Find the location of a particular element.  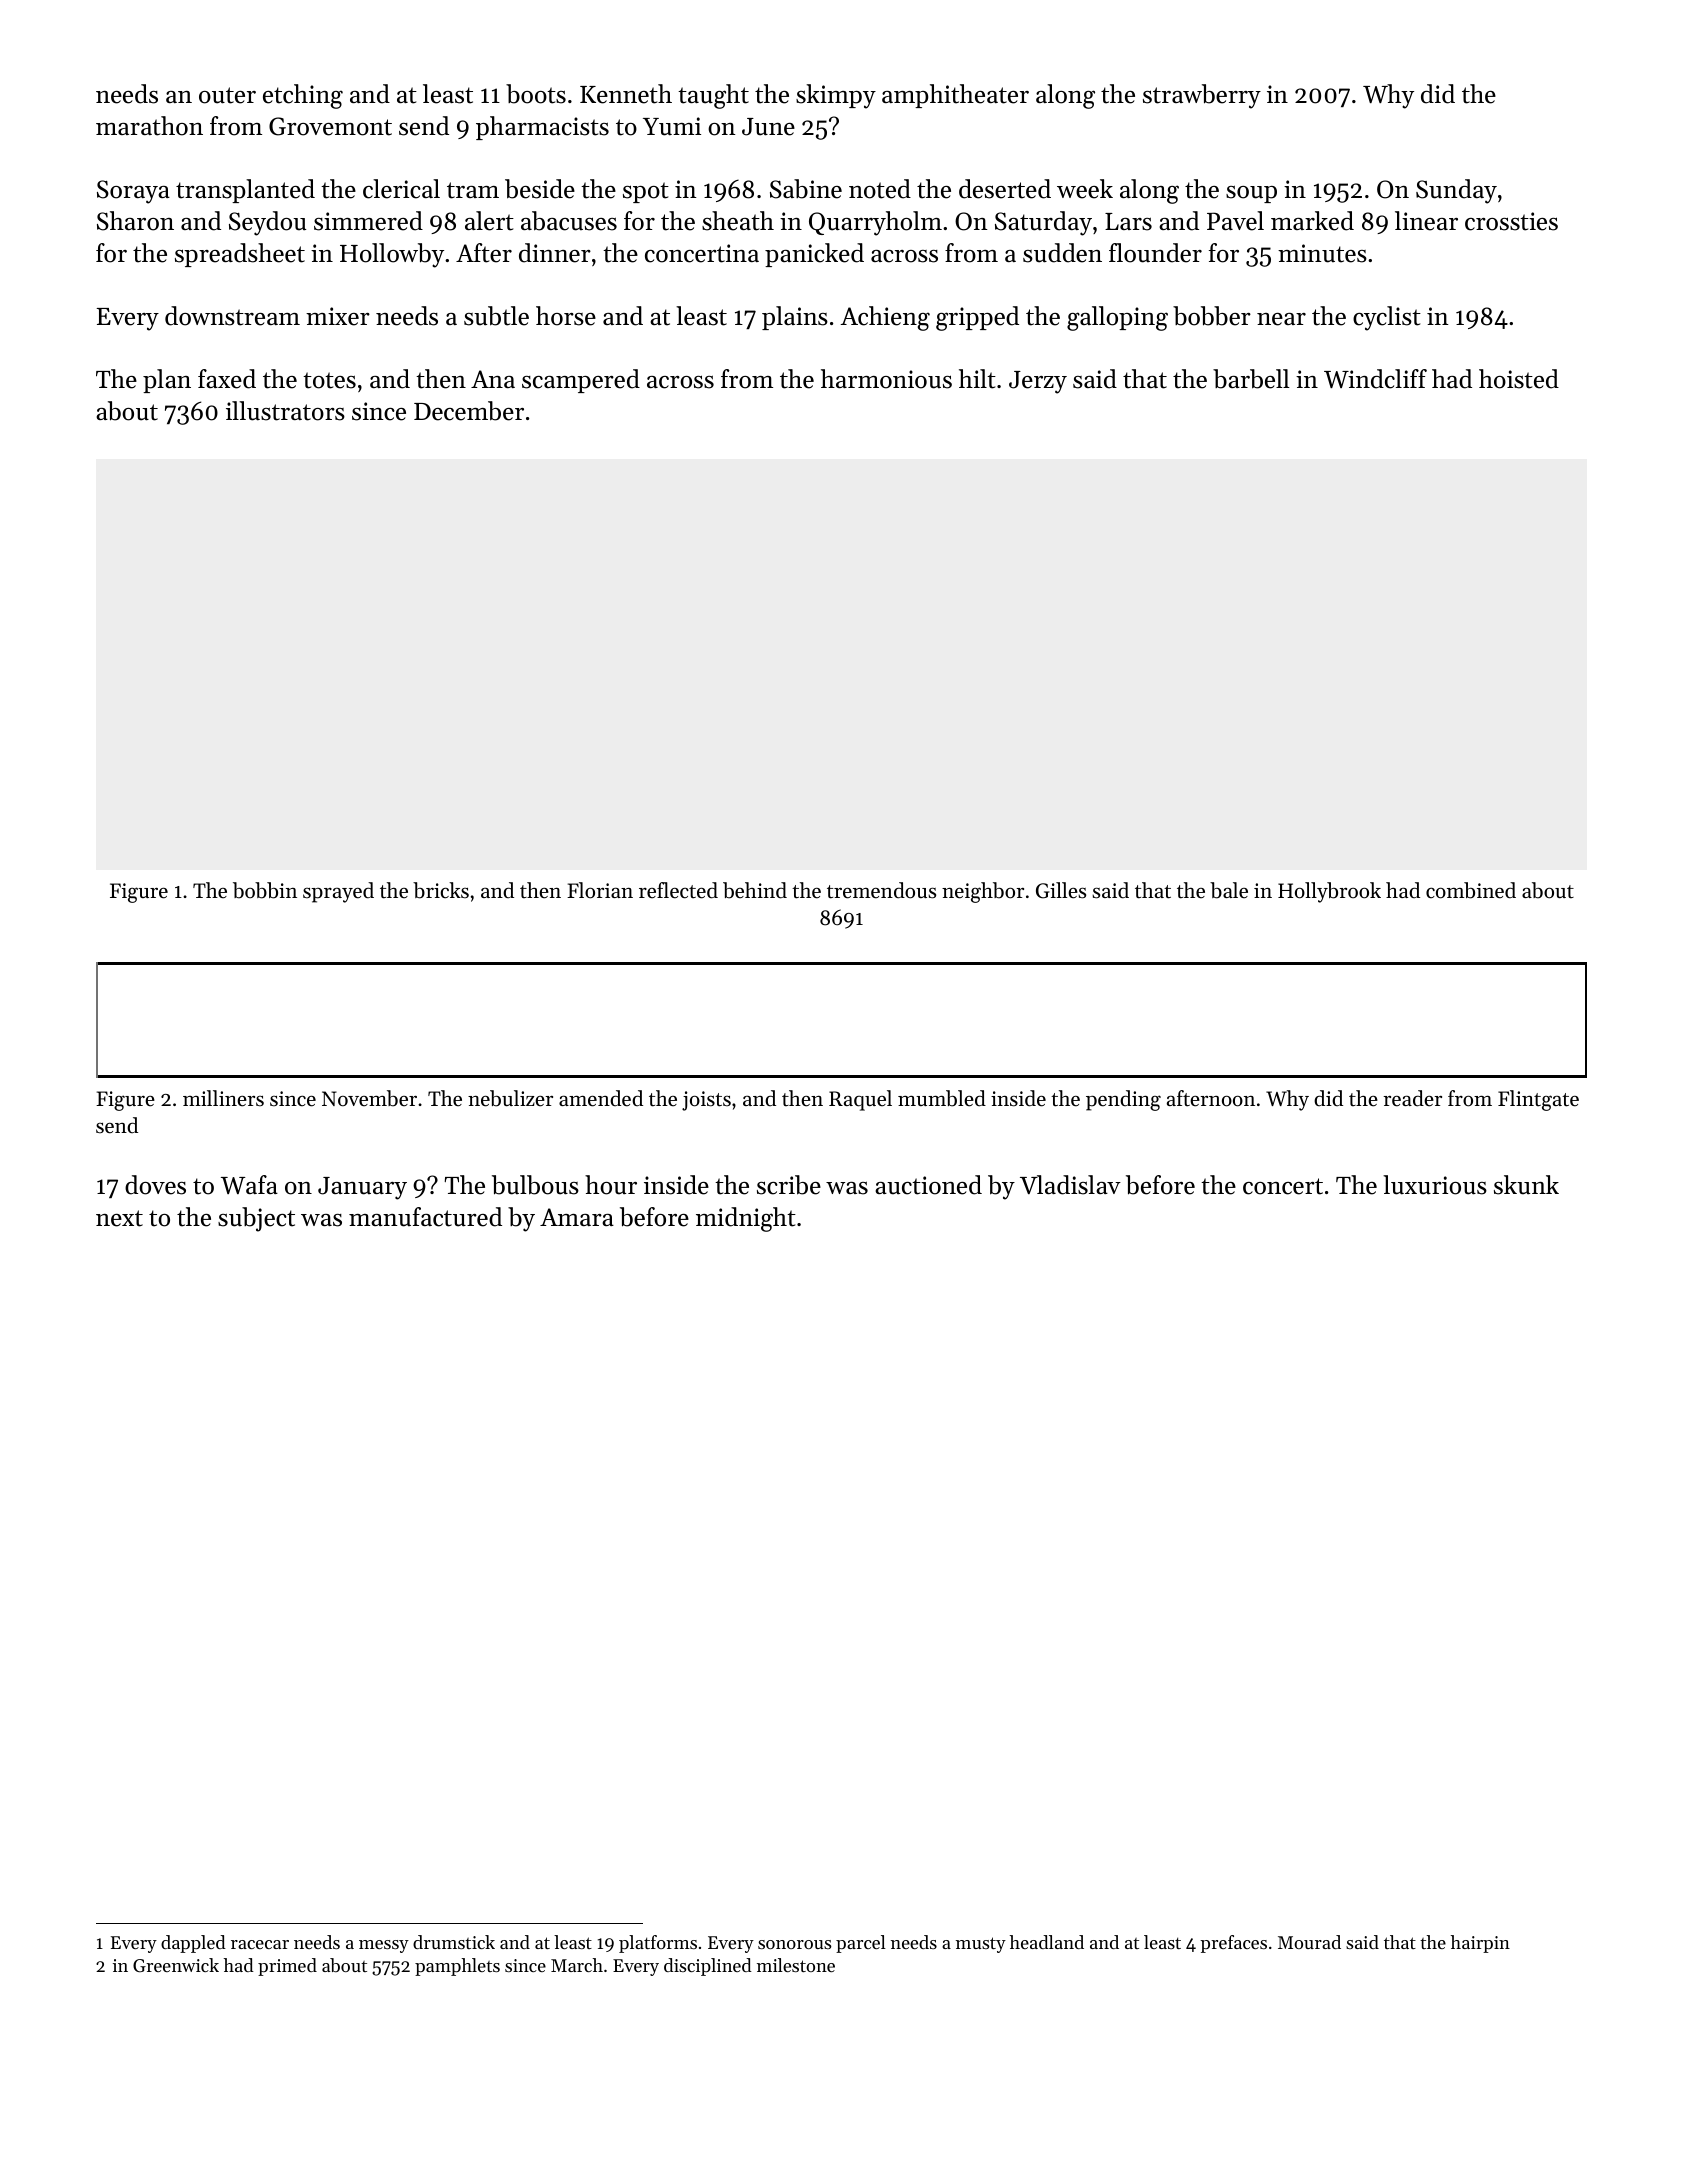

Mourad is located at coordinates (1309, 1942).
